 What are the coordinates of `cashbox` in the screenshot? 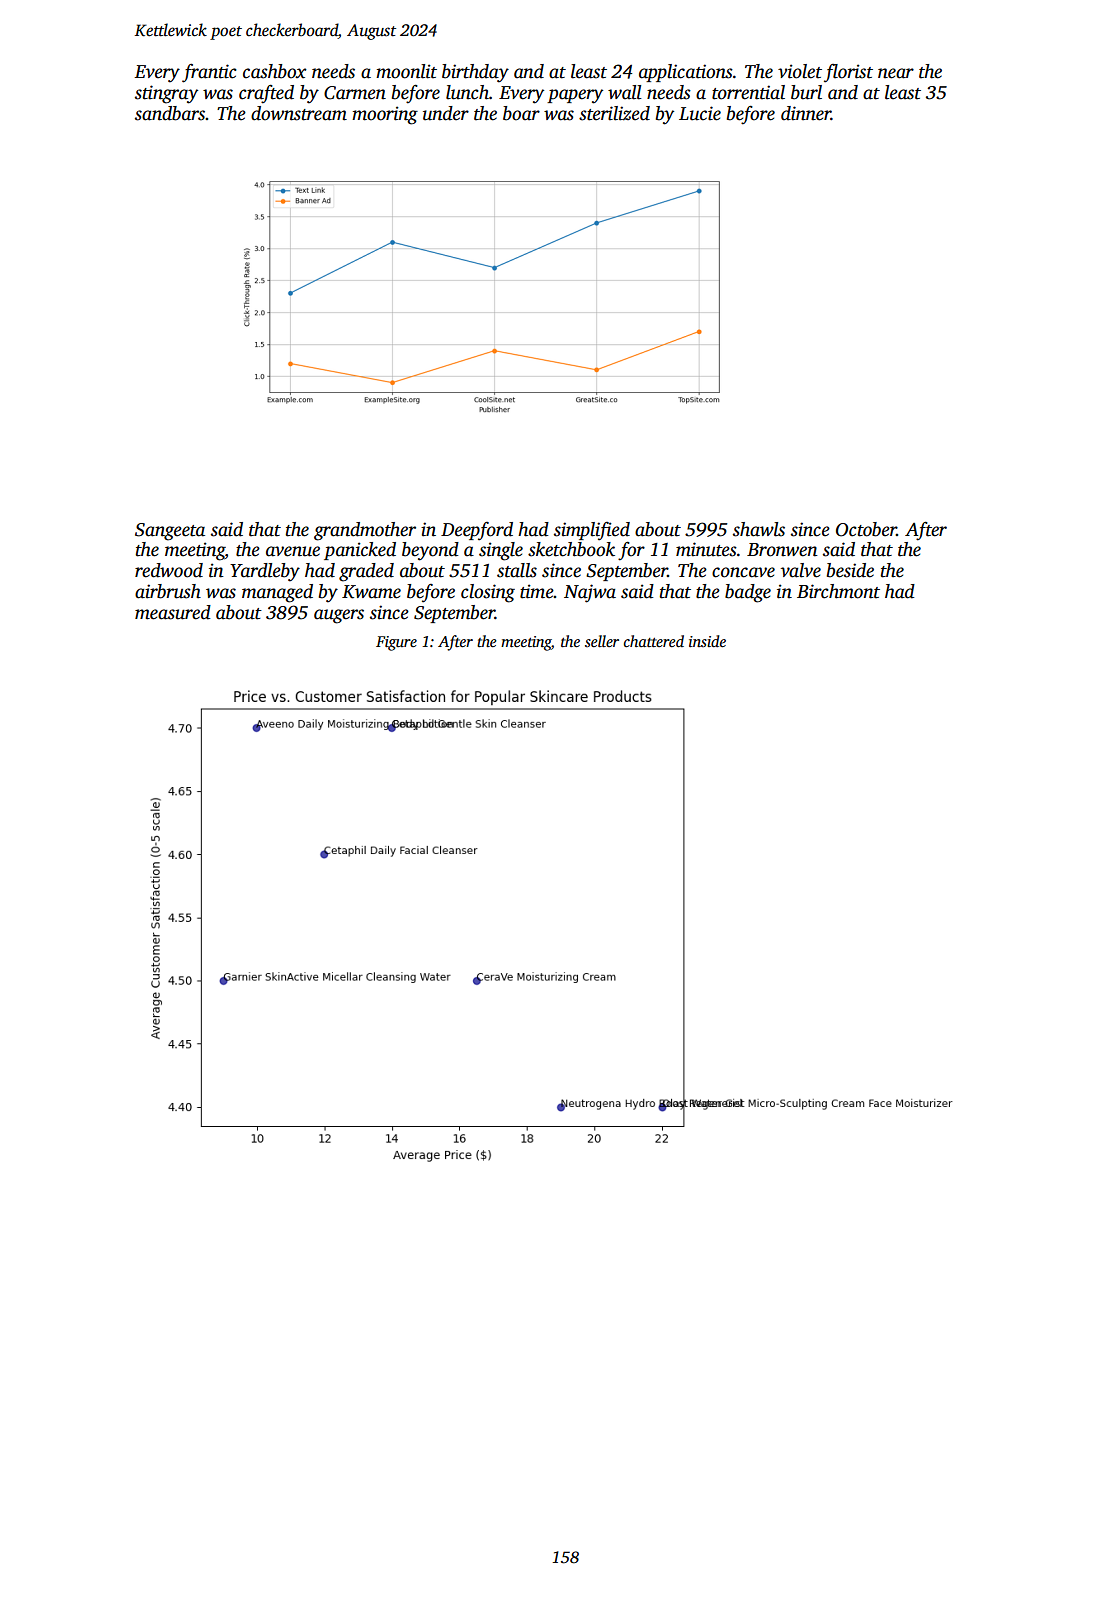 It's located at (275, 71).
